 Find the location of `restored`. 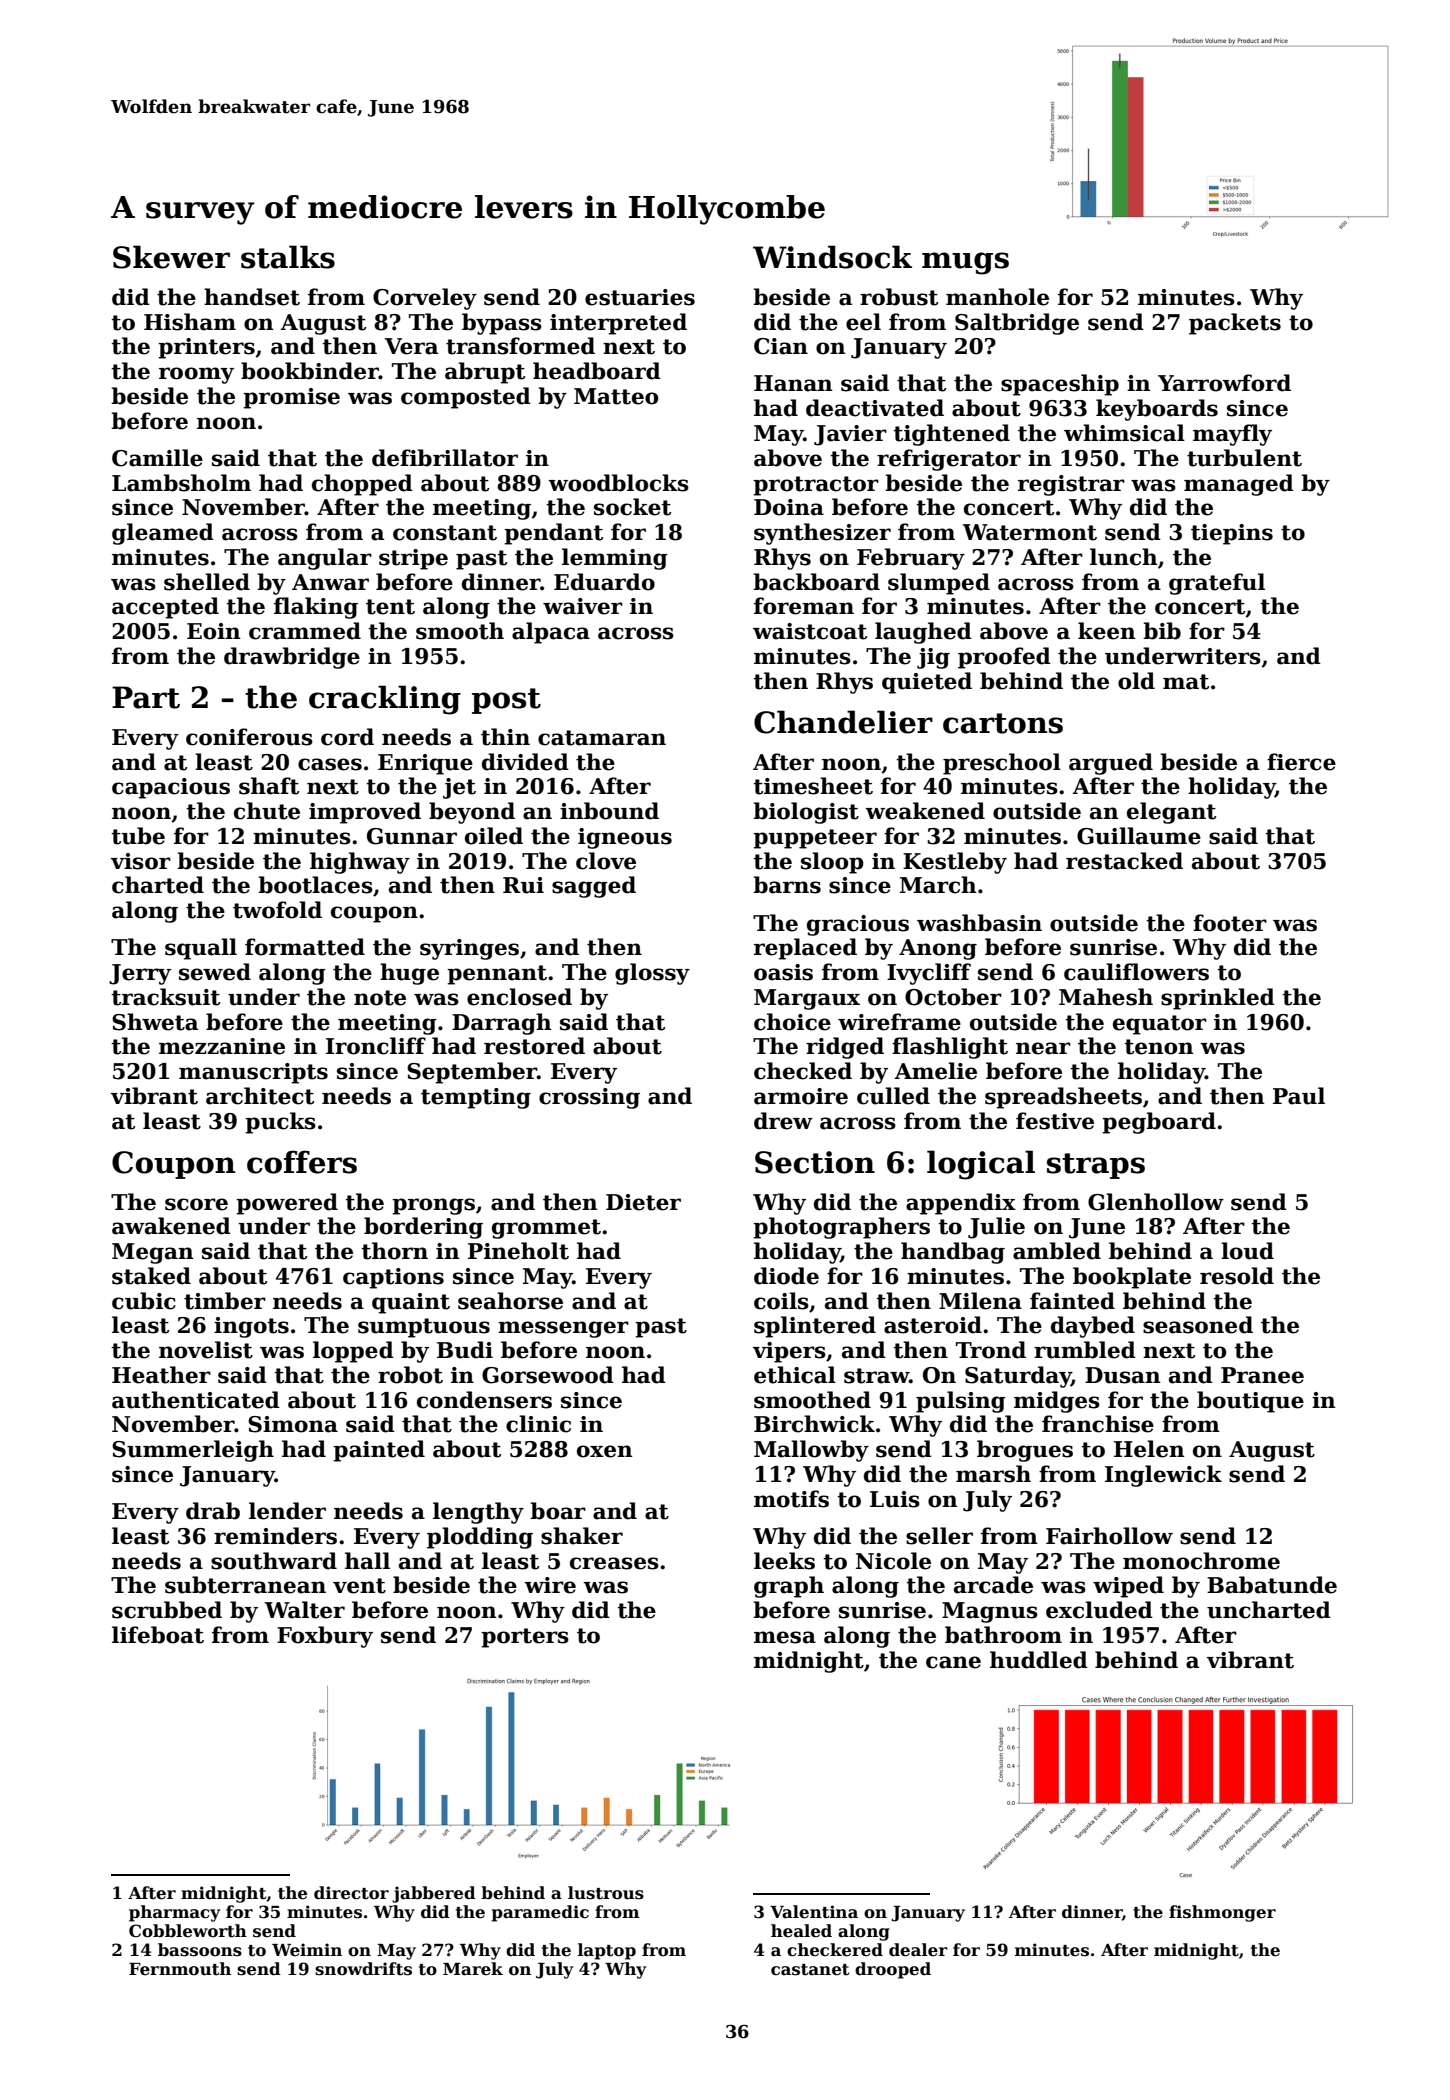

restored is located at coordinates (534, 1046).
